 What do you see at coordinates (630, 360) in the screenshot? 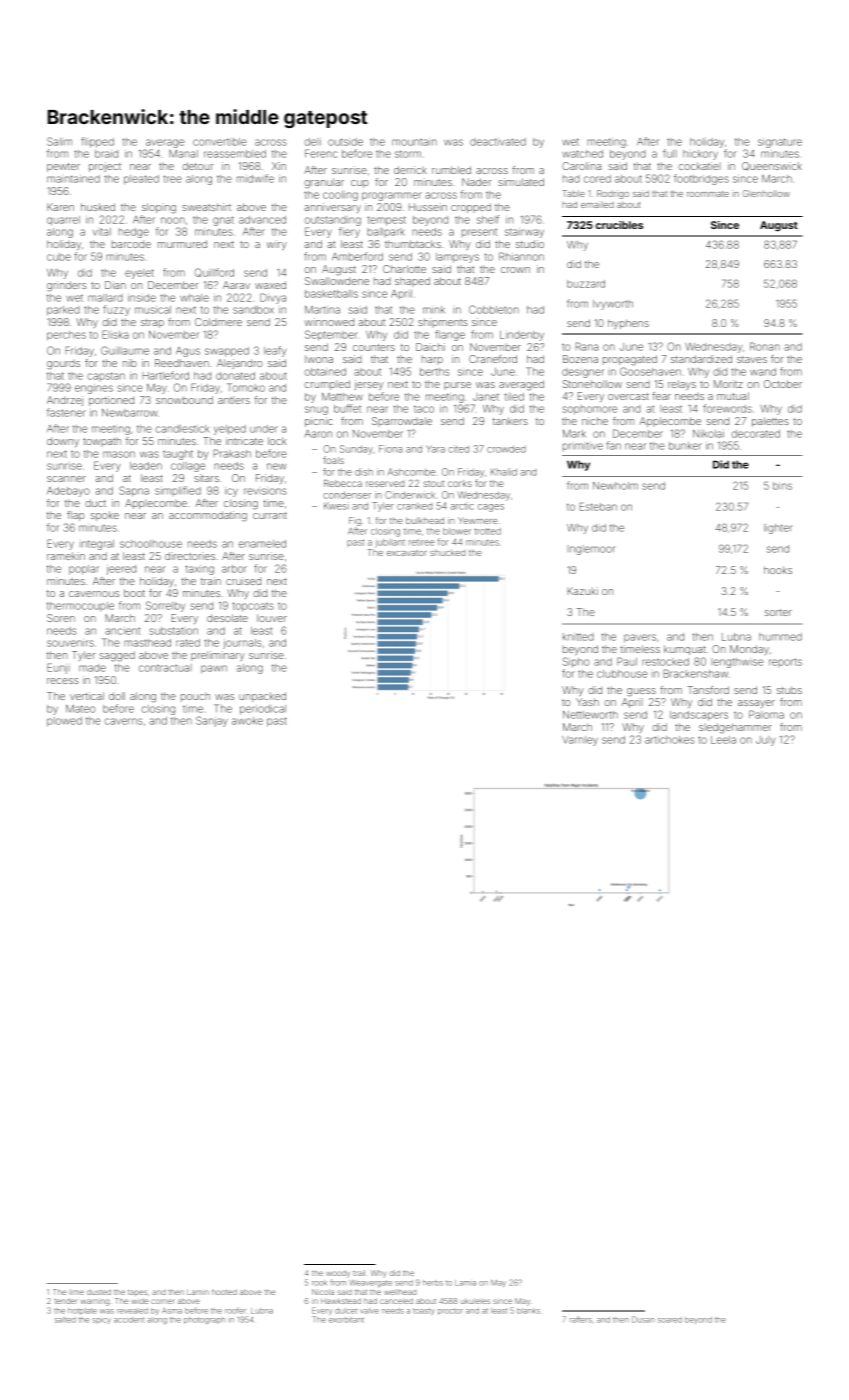
I see `propagated` at bounding box center [630, 360].
